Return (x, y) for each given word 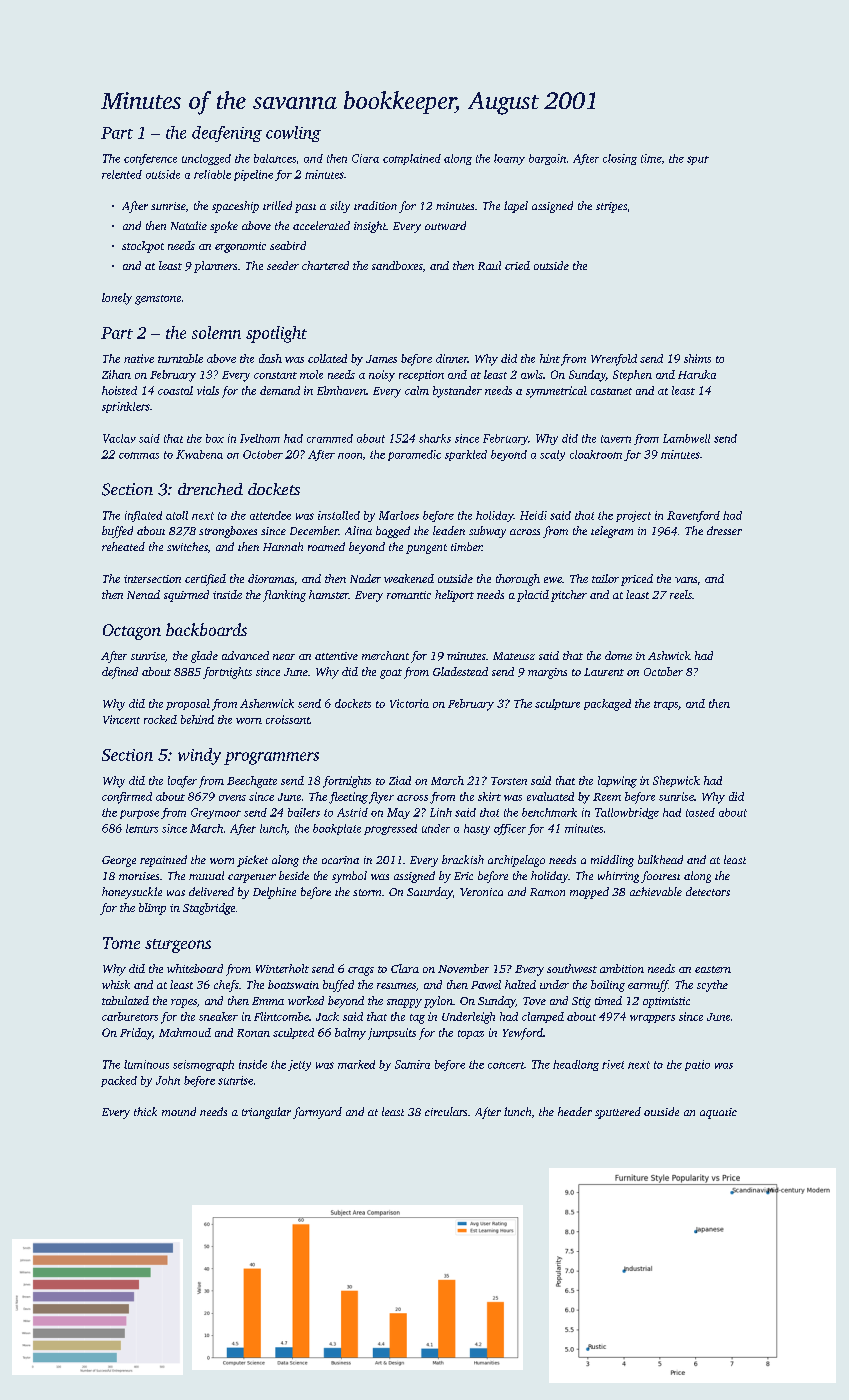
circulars (446, 1111)
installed (339, 515)
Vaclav (119, 438)
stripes (611, 207)
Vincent (121, 719)
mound (179, 1111)
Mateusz (514, 656)
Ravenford (693, 516)
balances (275, 158)
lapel (516, 207)
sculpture (557, 704)
